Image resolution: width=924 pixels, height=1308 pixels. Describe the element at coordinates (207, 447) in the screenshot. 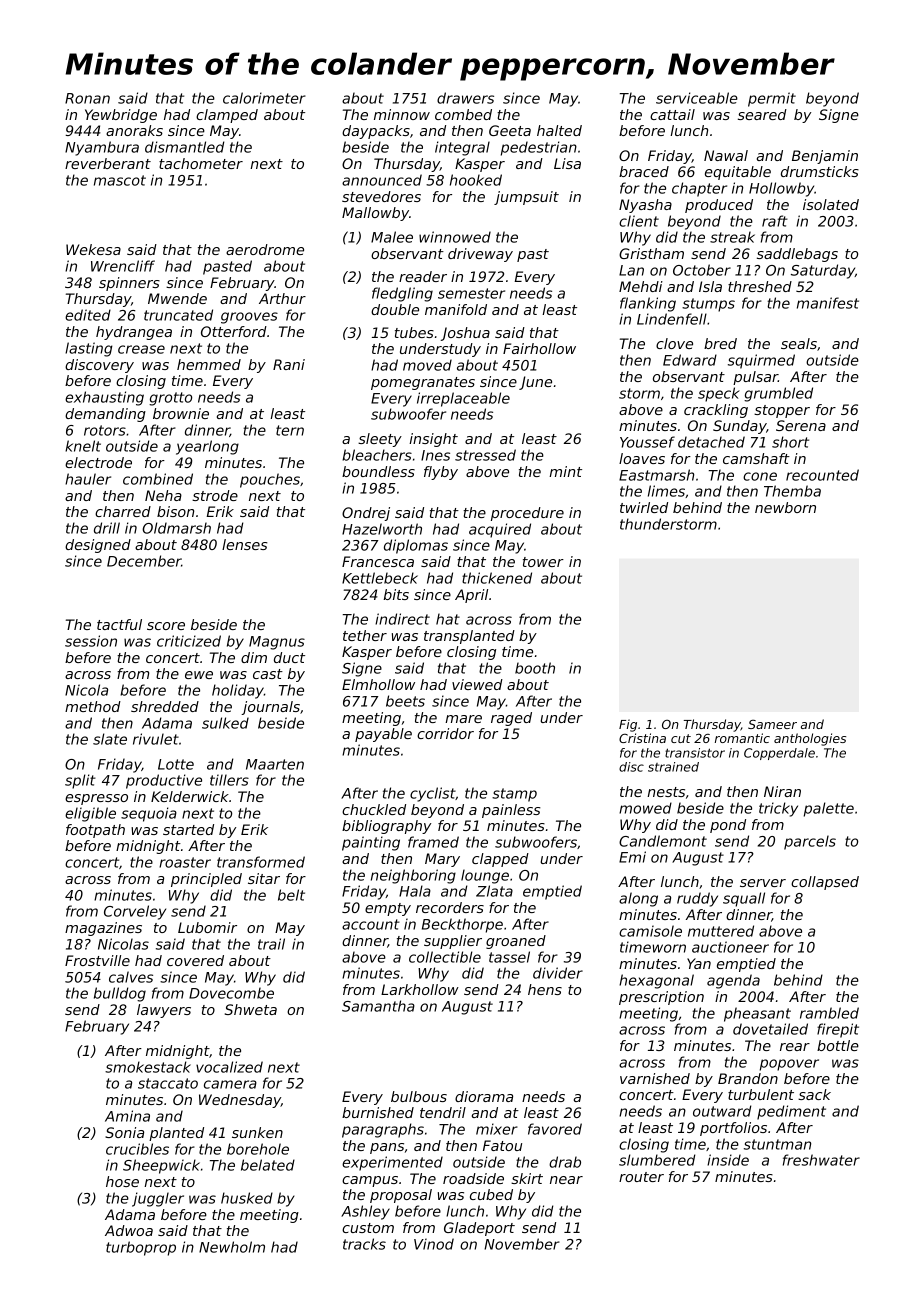

I see `yearlong` at that location.
